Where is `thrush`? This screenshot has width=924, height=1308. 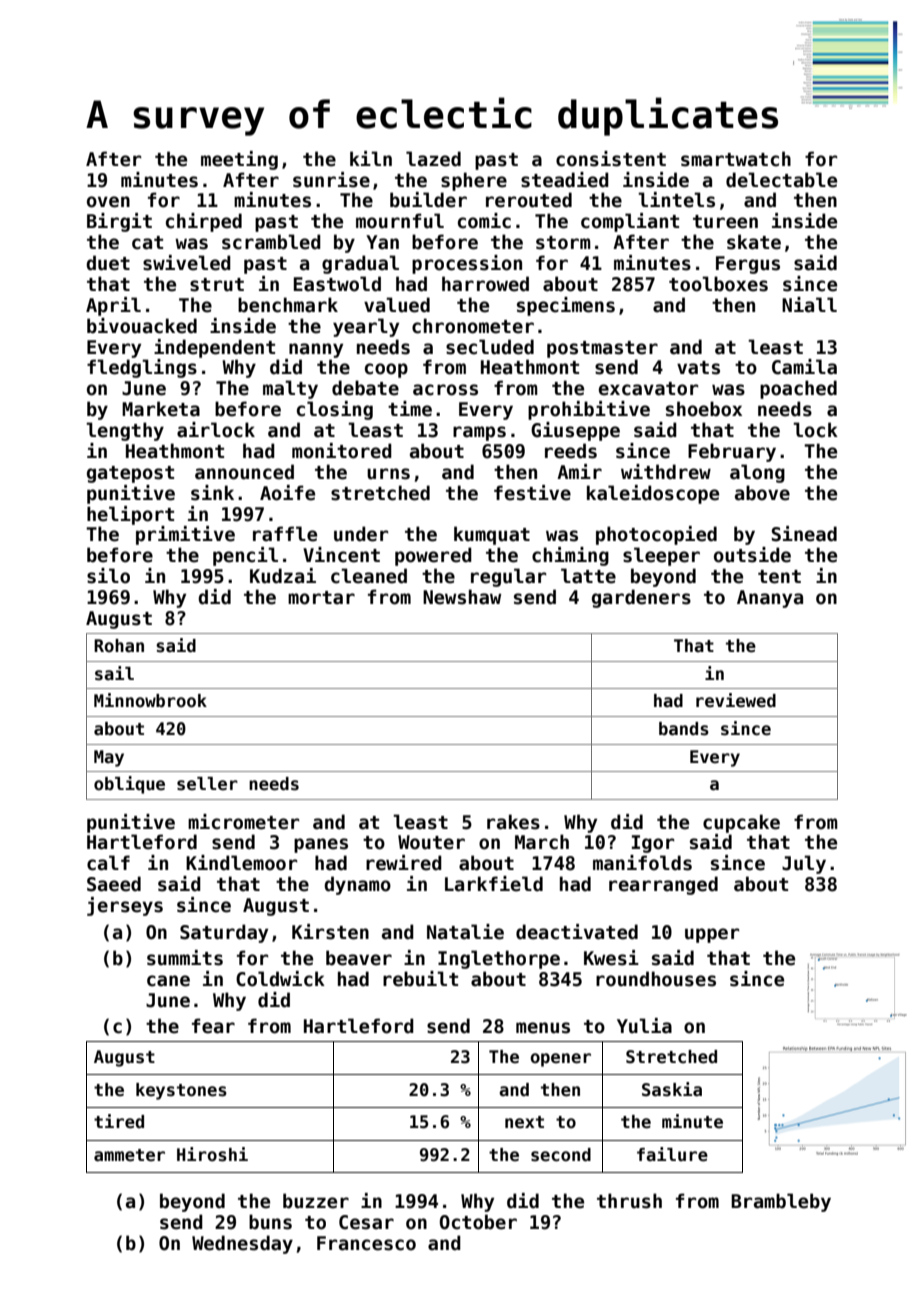 thrush is located at coordinates (629, 1201).
